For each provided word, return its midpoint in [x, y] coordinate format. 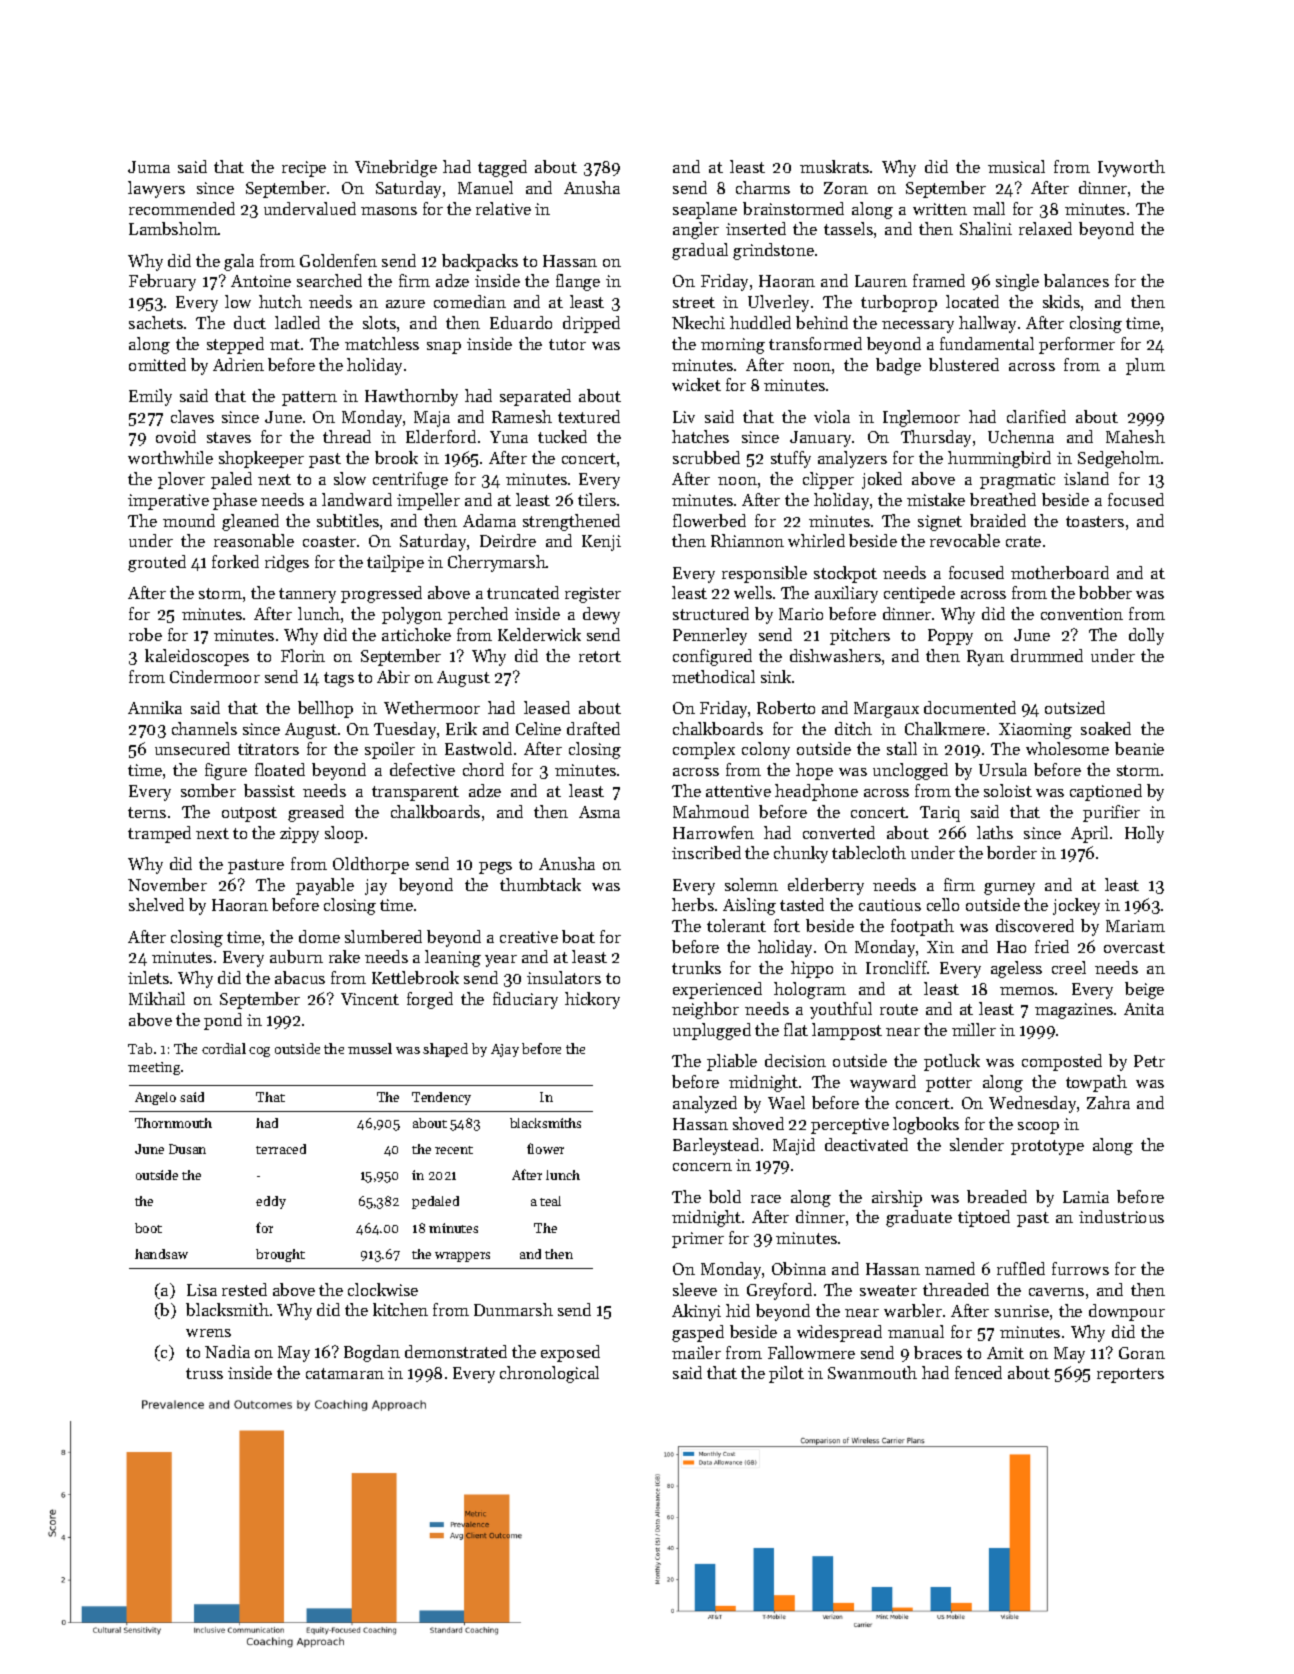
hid [738, 1310]
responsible [764, 574]
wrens [208, 1333]
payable [325, 886]
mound [189, 520]
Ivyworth [1131, 168]
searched [329, 280]
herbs [693, 904]
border [1012, 852]
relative [503, 208]
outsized [1075, 707]
